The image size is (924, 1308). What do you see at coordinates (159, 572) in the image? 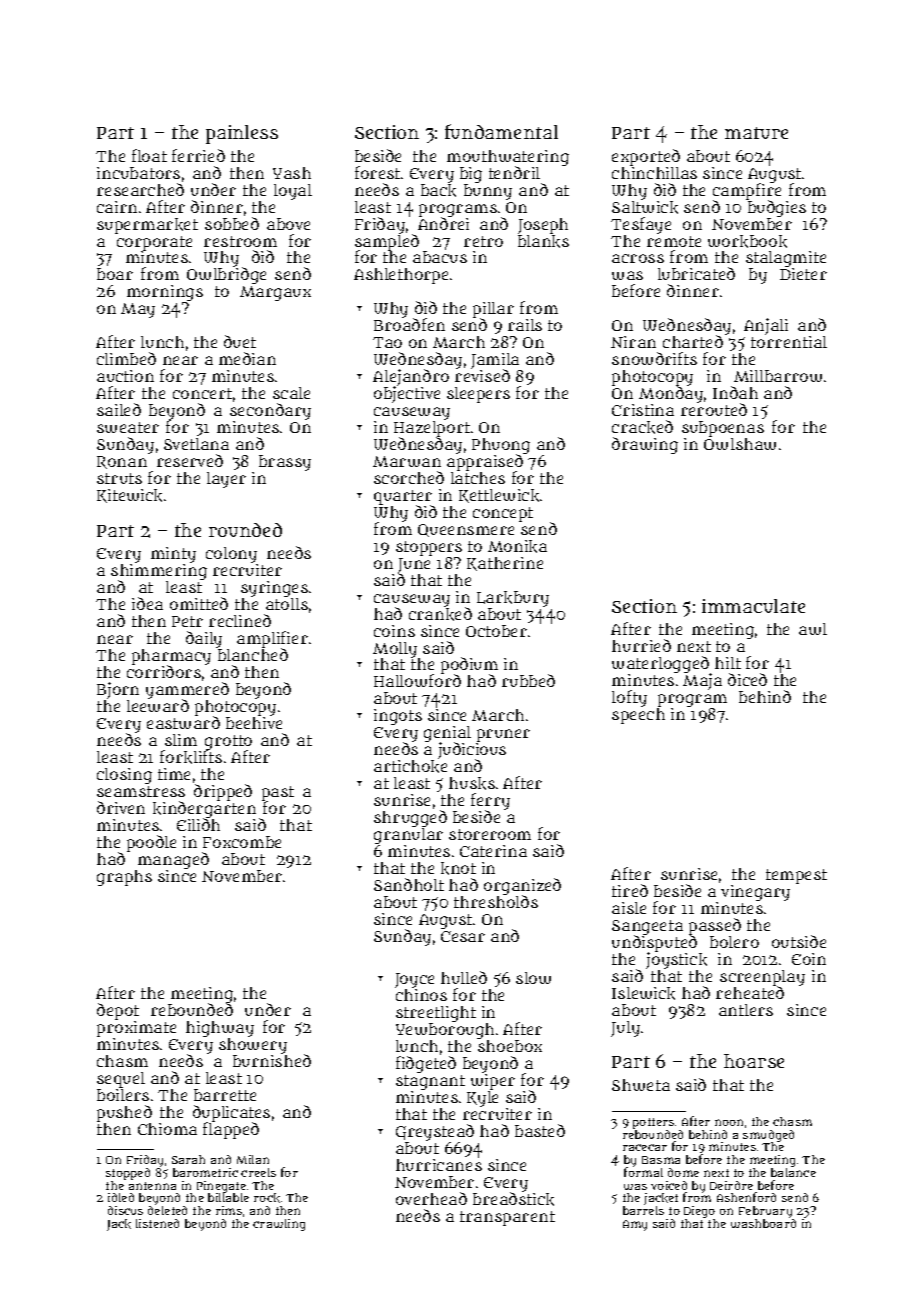
I see `shimmering` at bounding box center [159, 572].
